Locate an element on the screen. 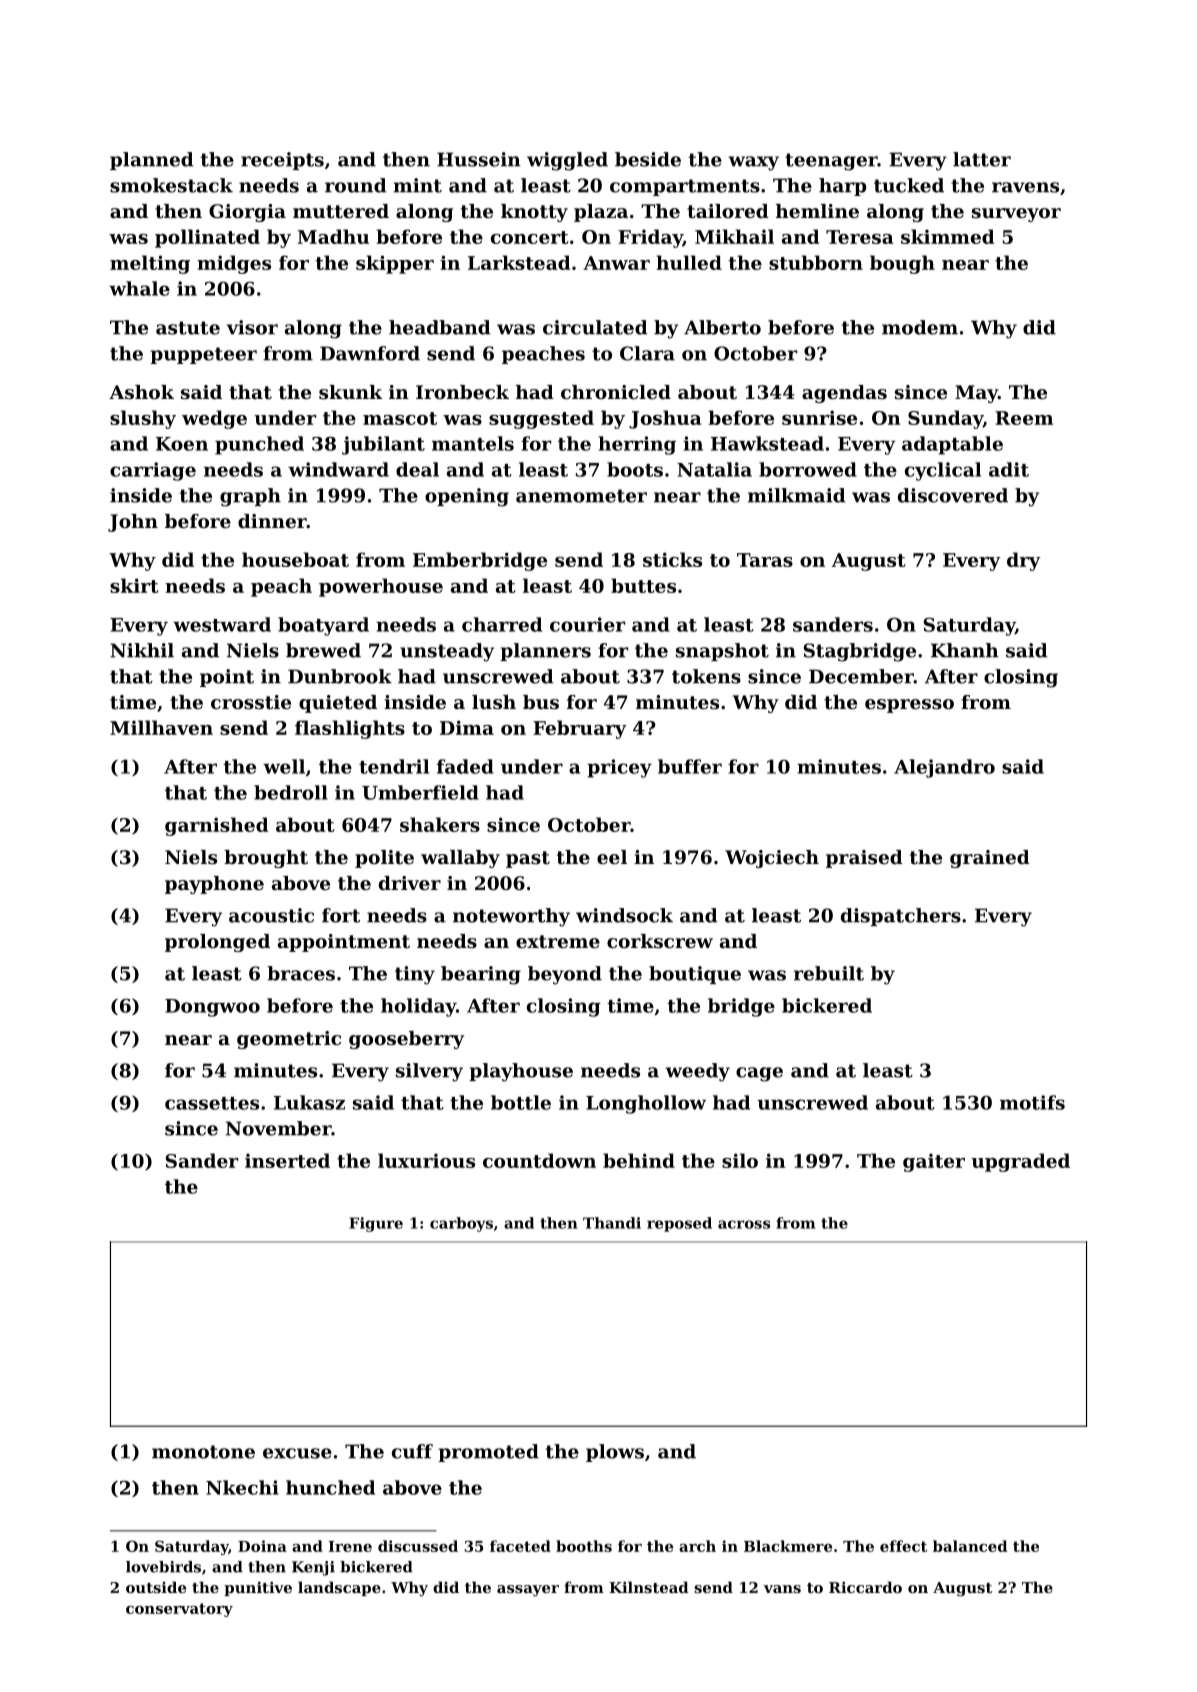 The image size is (1197, 1692). waxy is located at coordinates (753, 163).
